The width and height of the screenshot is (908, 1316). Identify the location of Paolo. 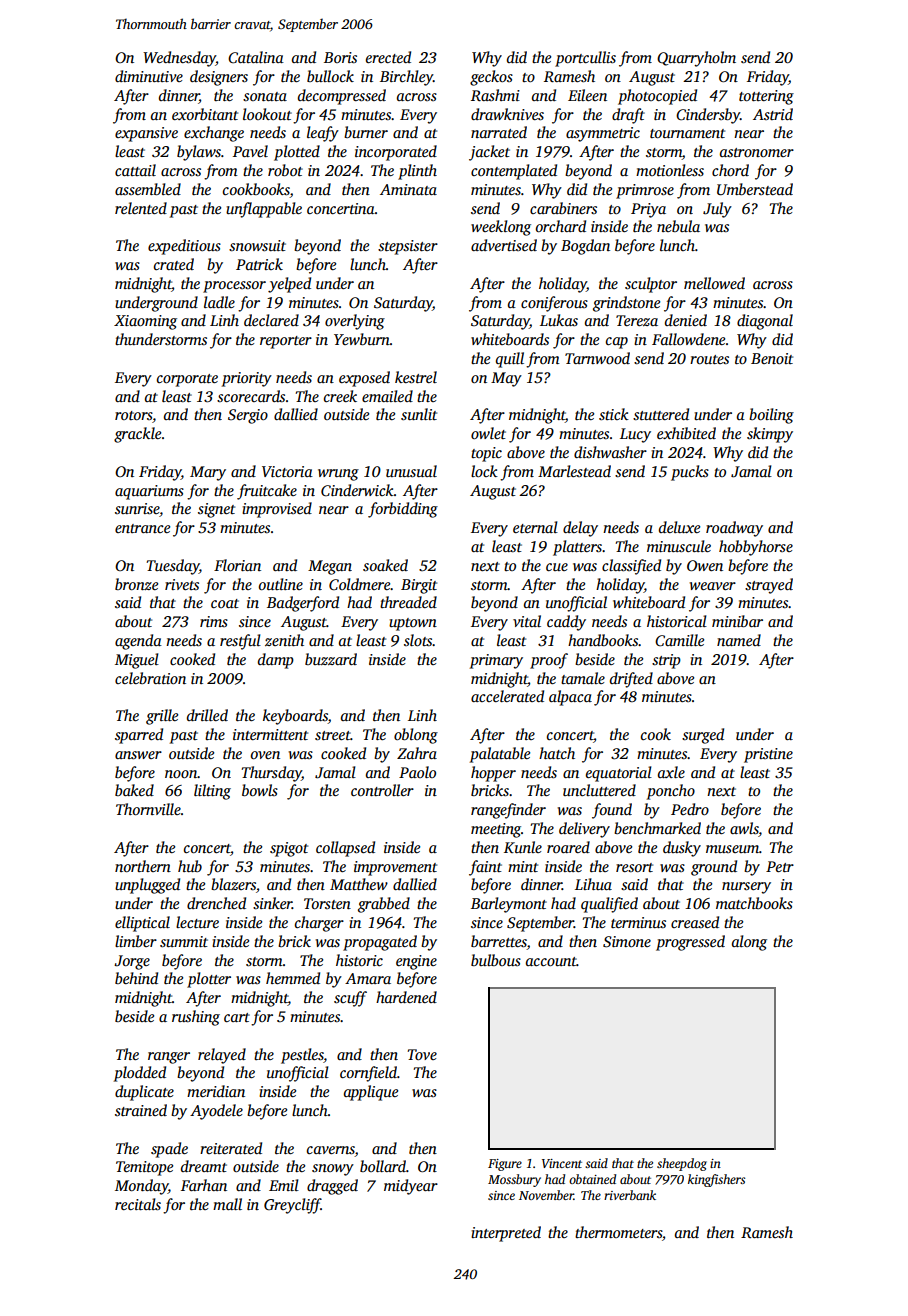
(417, 772).
